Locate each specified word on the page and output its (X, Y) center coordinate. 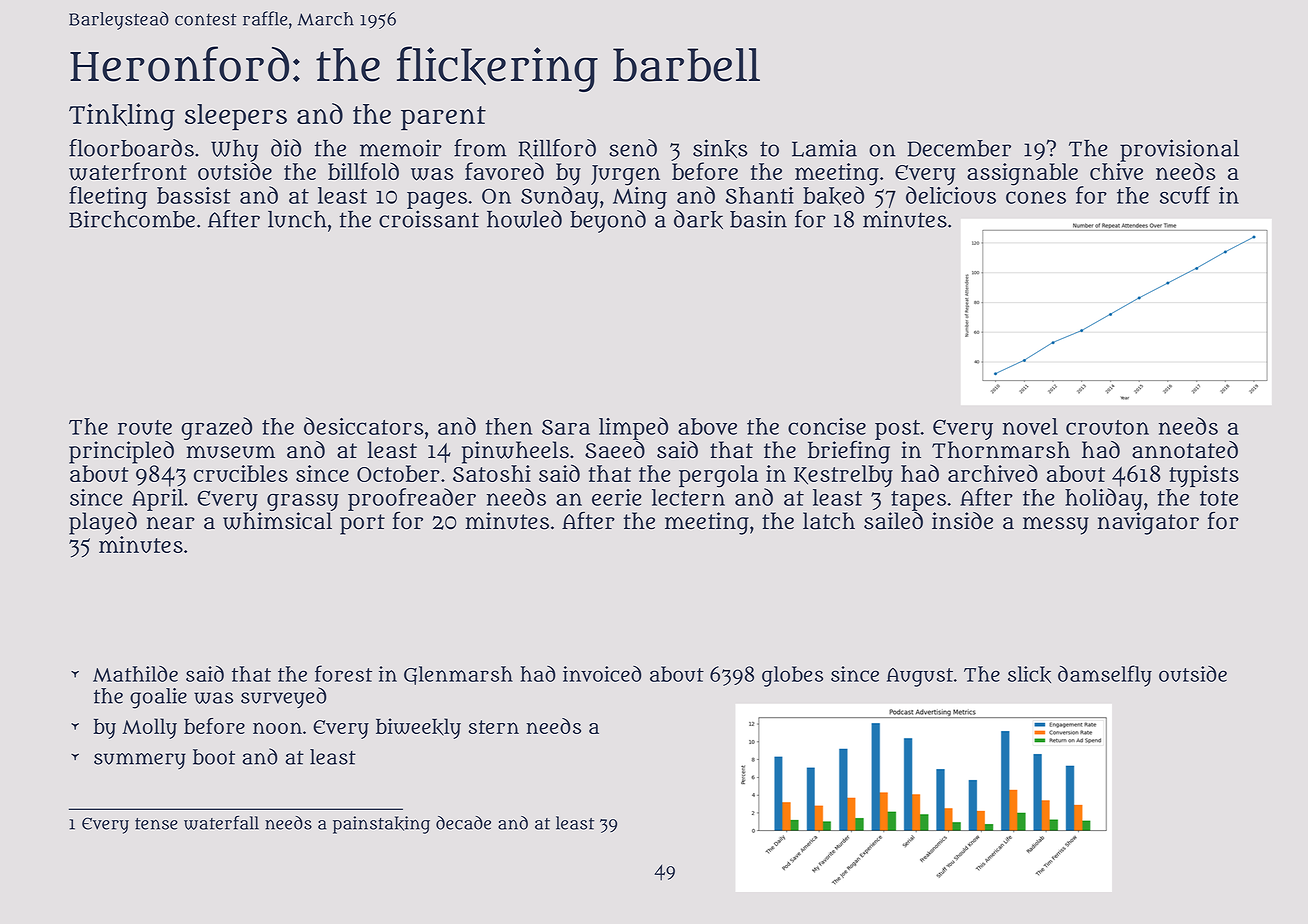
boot (214, 757)
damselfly (1105, 676)
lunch (297, 219)
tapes (918, 501)
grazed (216, 428)
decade (463, 823)
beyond (608, 221)
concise (827, 426)
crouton (1107, 427)
